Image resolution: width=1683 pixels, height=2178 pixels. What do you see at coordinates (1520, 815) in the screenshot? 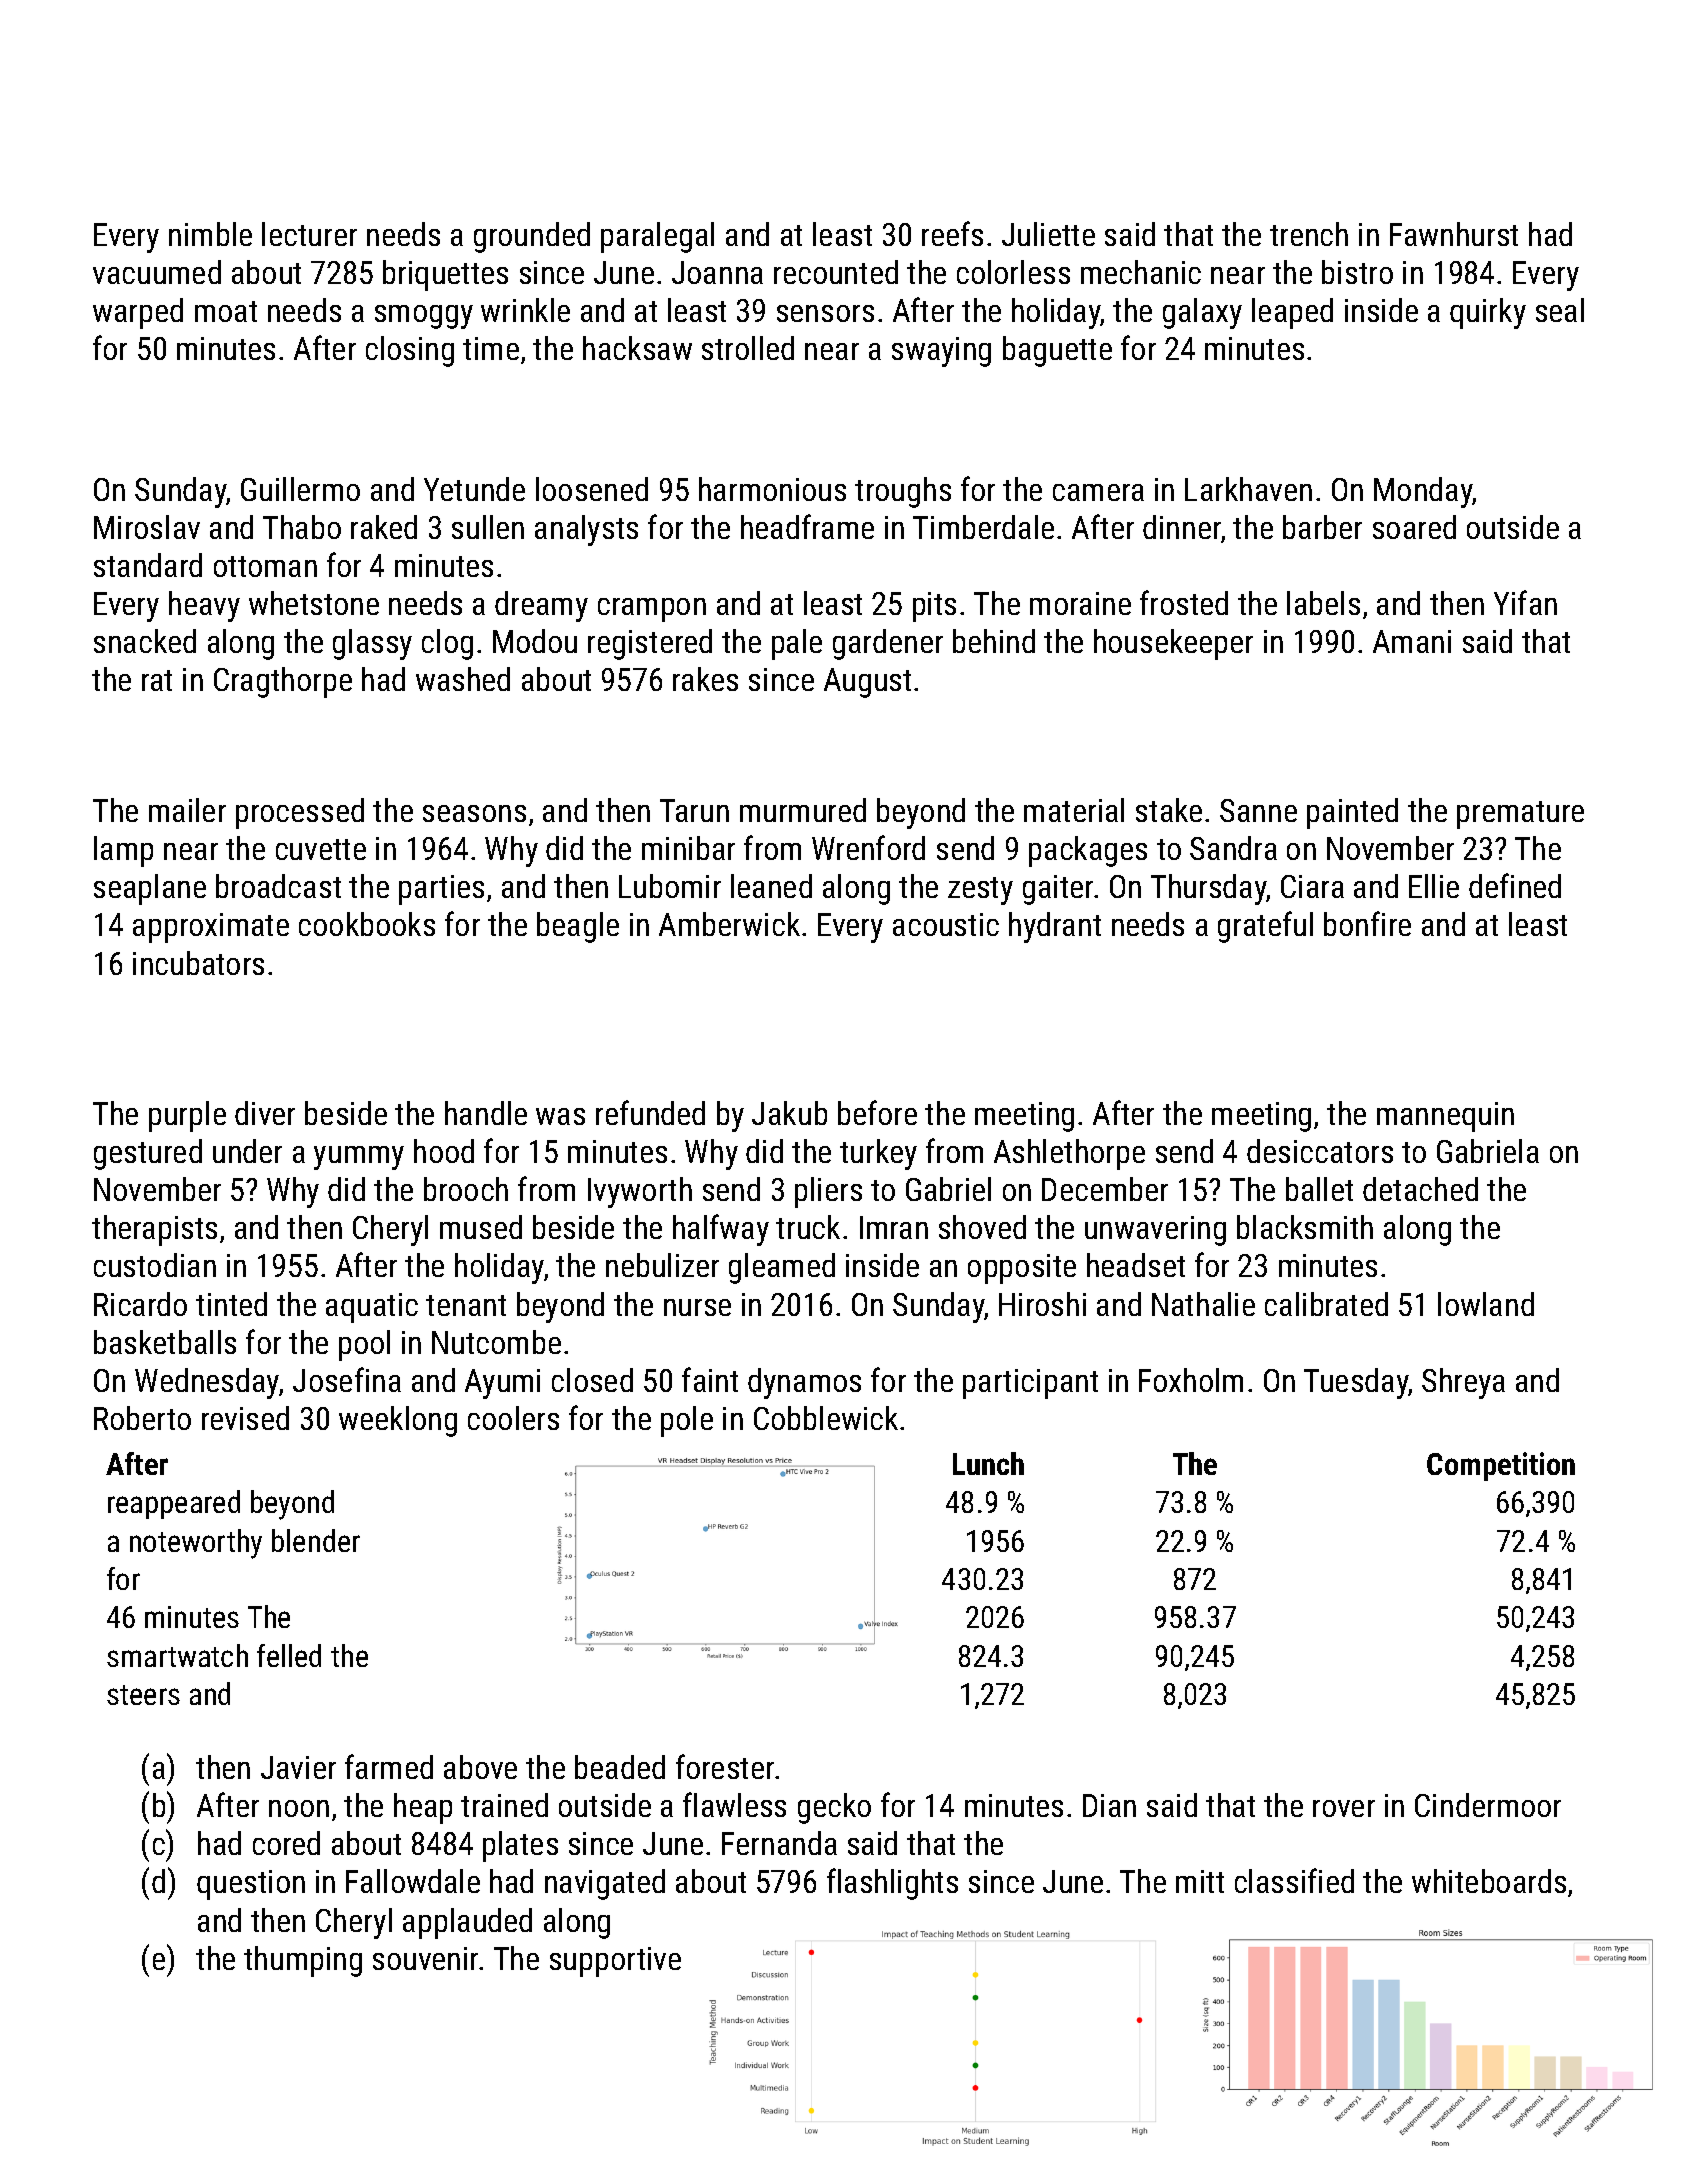
I see `premature` at bounding box center [1520, 815].
